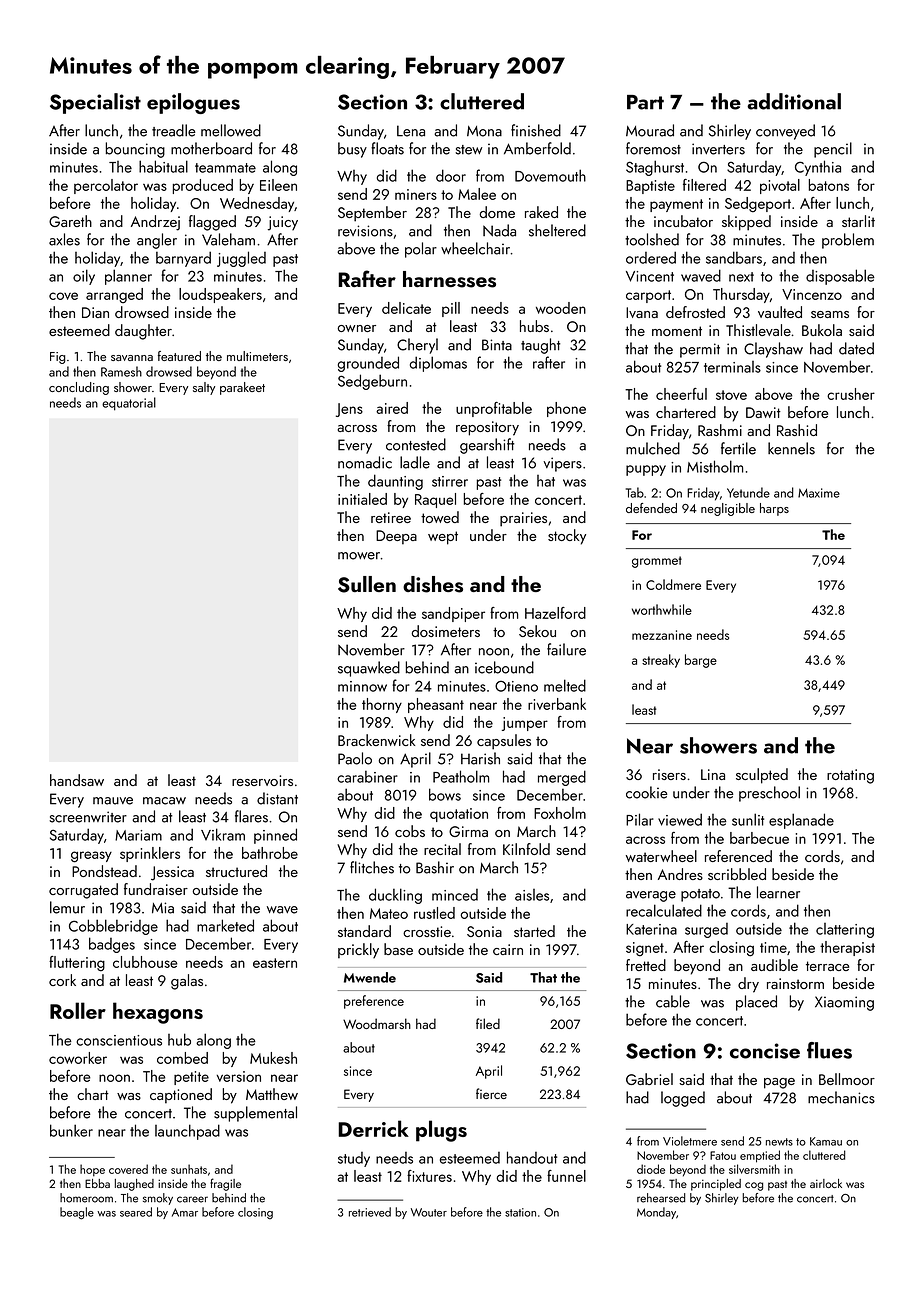  What do you see at coordinates (826, 1183) in the page?
I see `airlock` at bounding box center [826, 1183].
